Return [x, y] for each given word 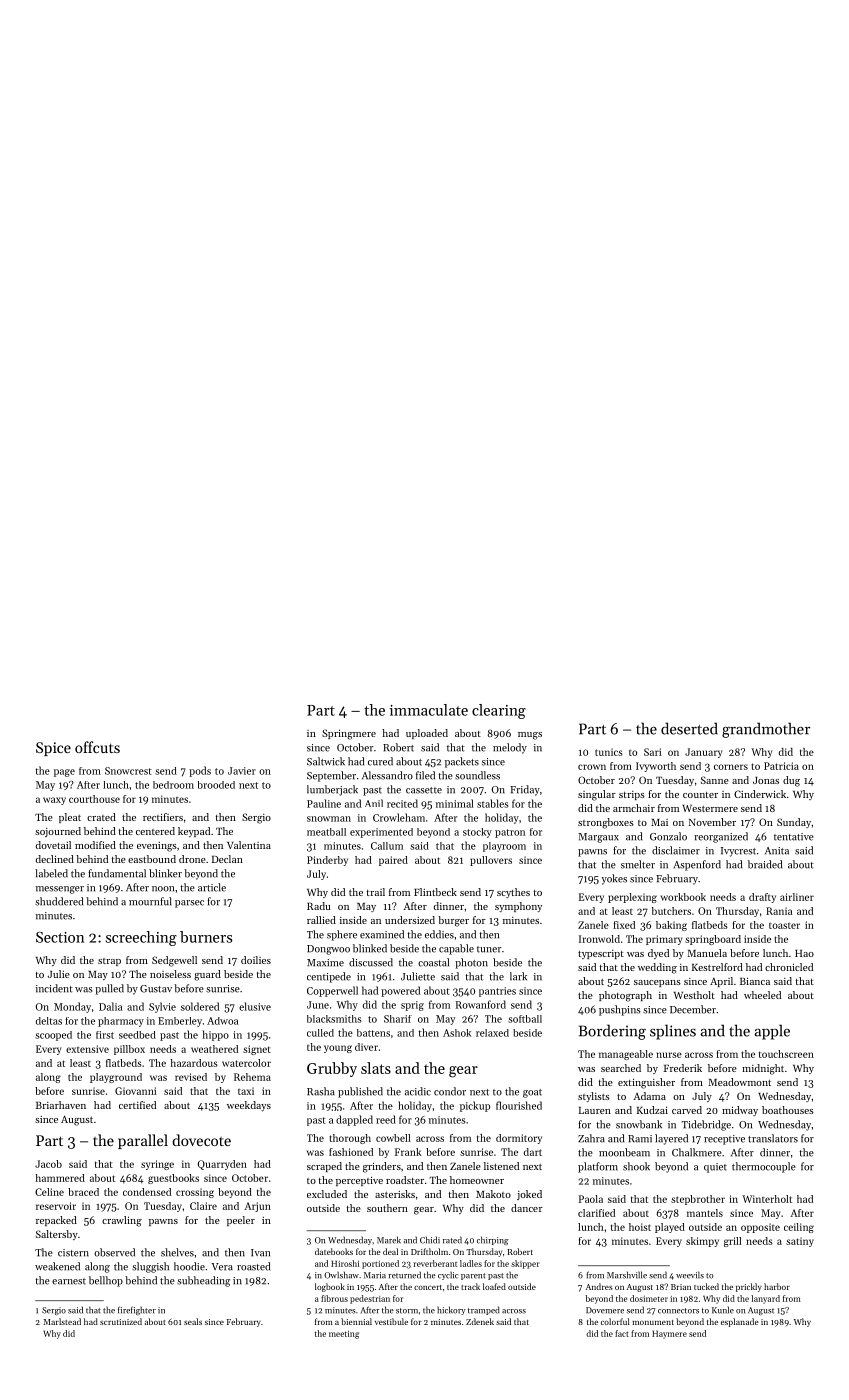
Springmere [349, 734]
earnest [69, 1281]
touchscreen [786, 1054]
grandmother [766, 730]
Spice [53, 749]
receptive [724, 1140]
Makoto [493, 1194]
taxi [246, 1091]
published [360, 1092]
